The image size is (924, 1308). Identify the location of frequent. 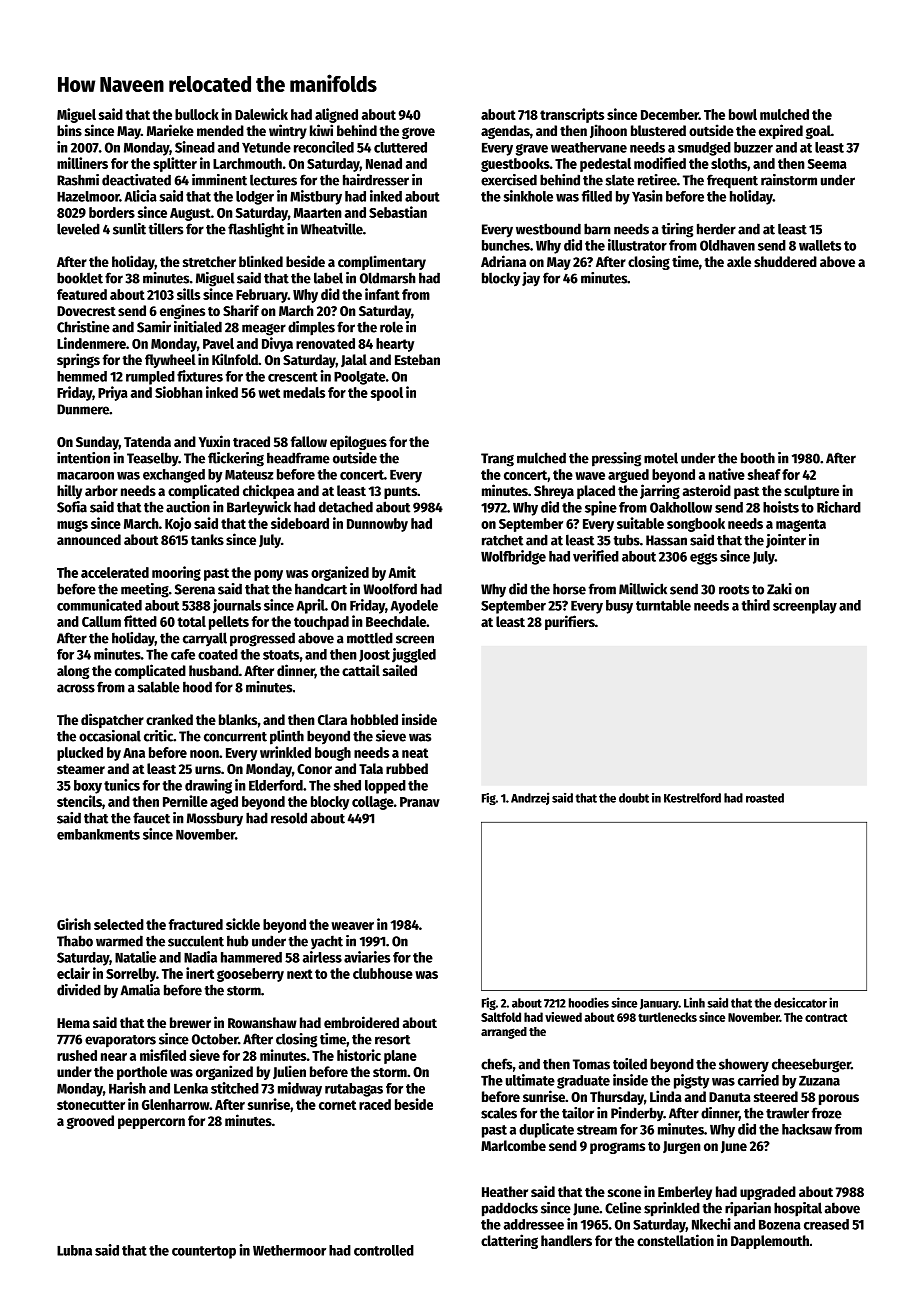
(732, 181).
